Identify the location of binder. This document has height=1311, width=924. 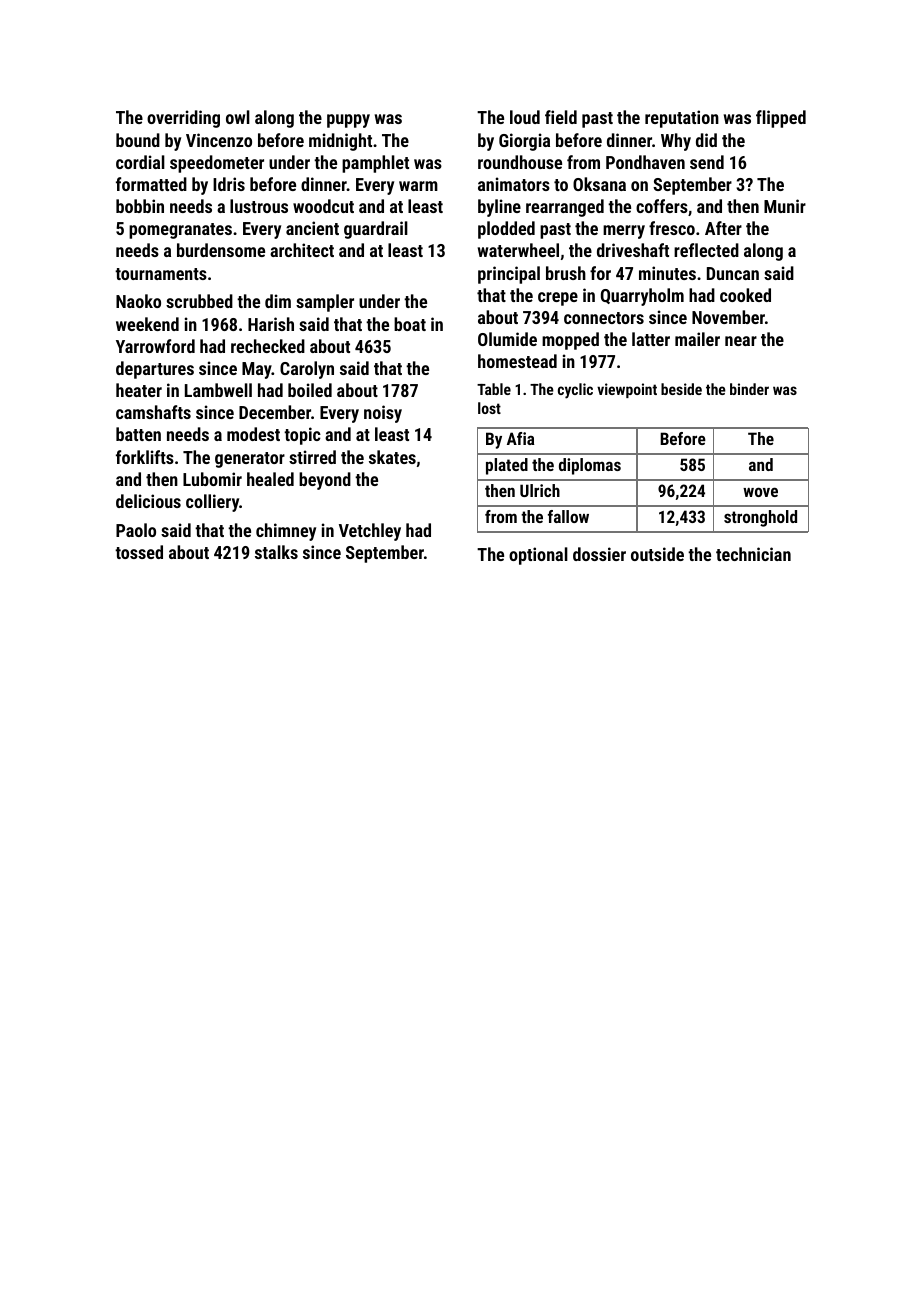
(749, 389).
